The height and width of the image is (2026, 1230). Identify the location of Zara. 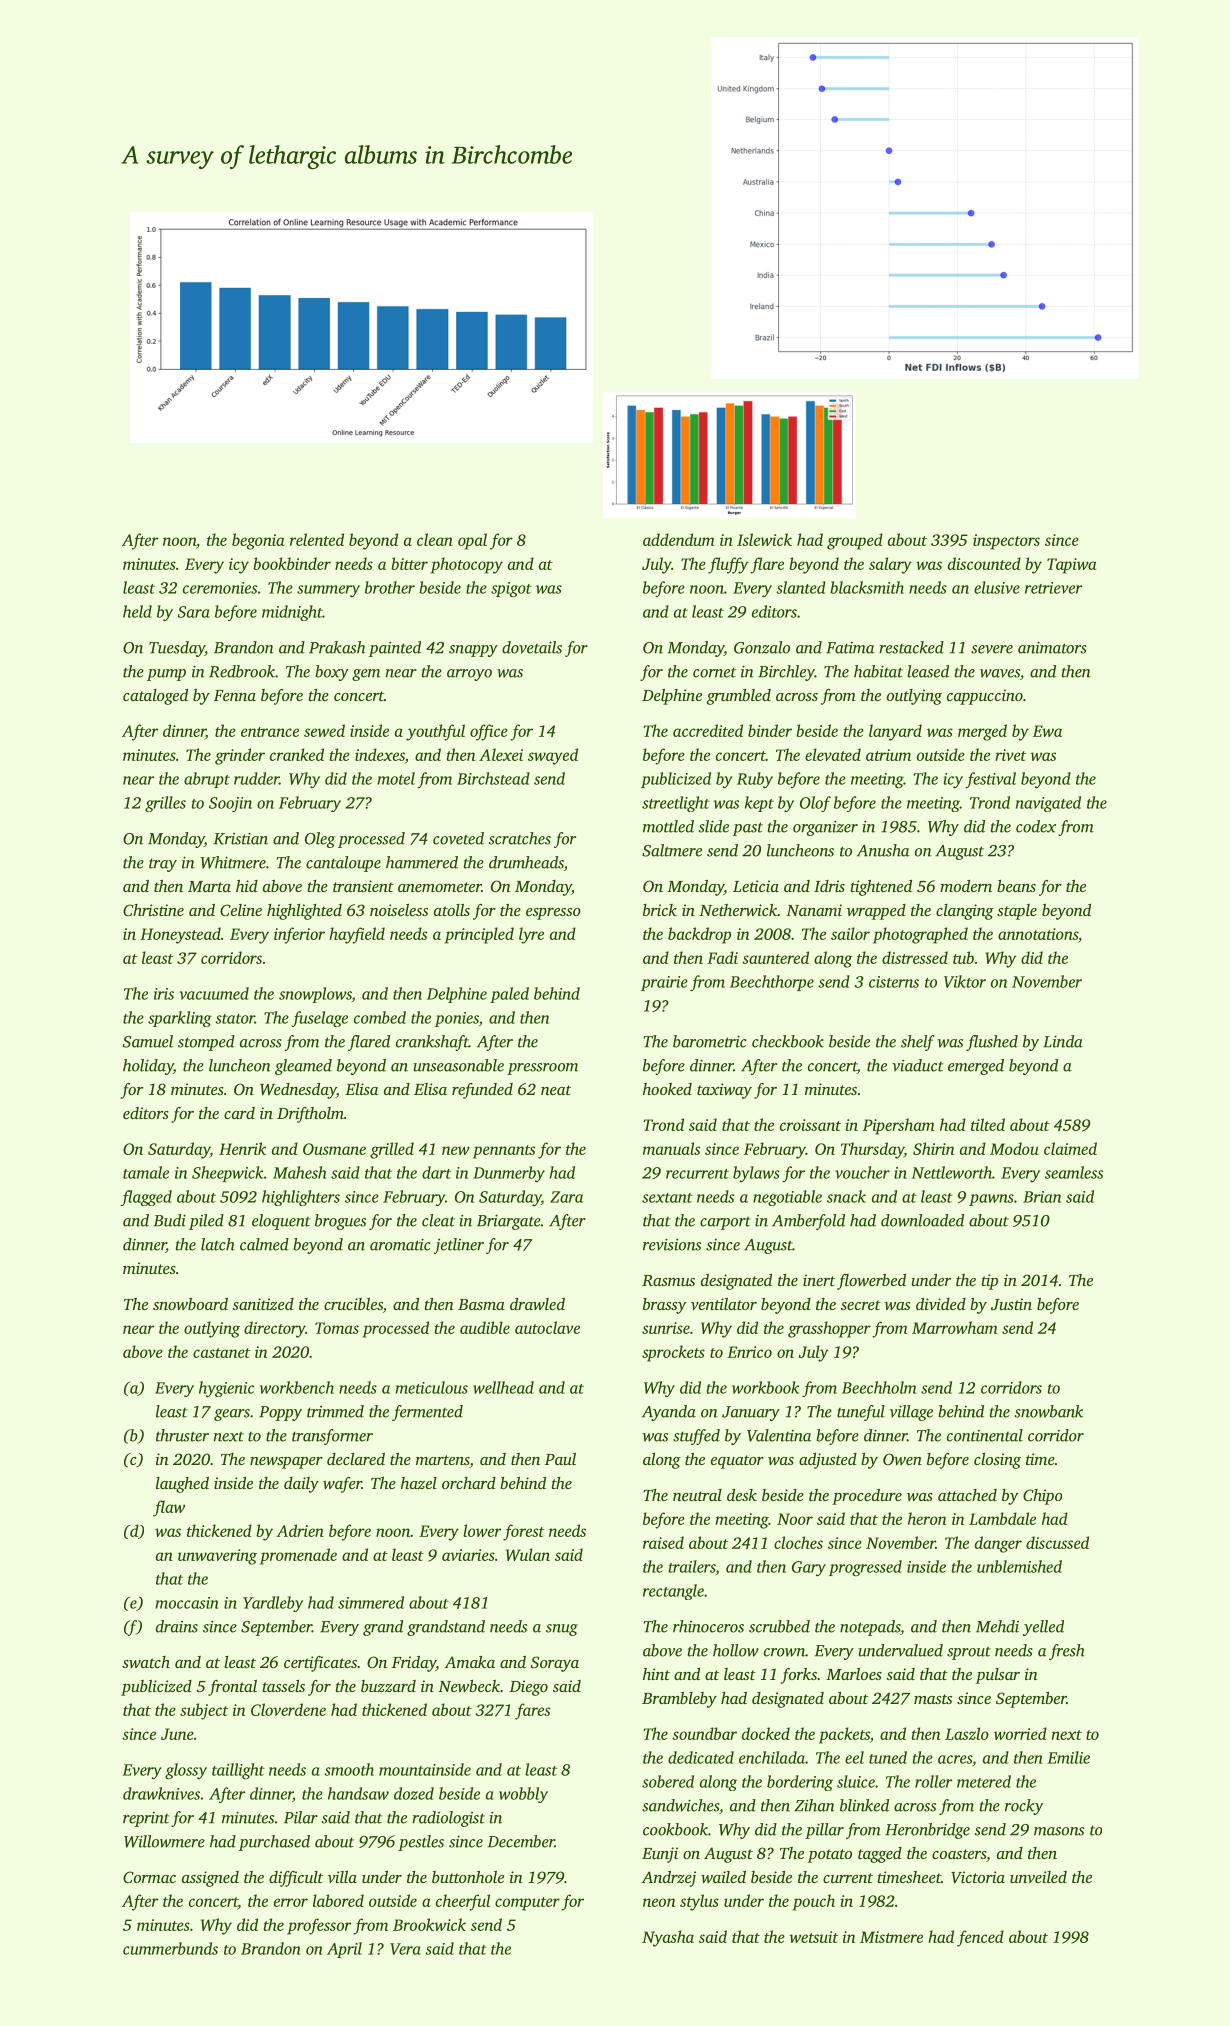
(566, 1197).
